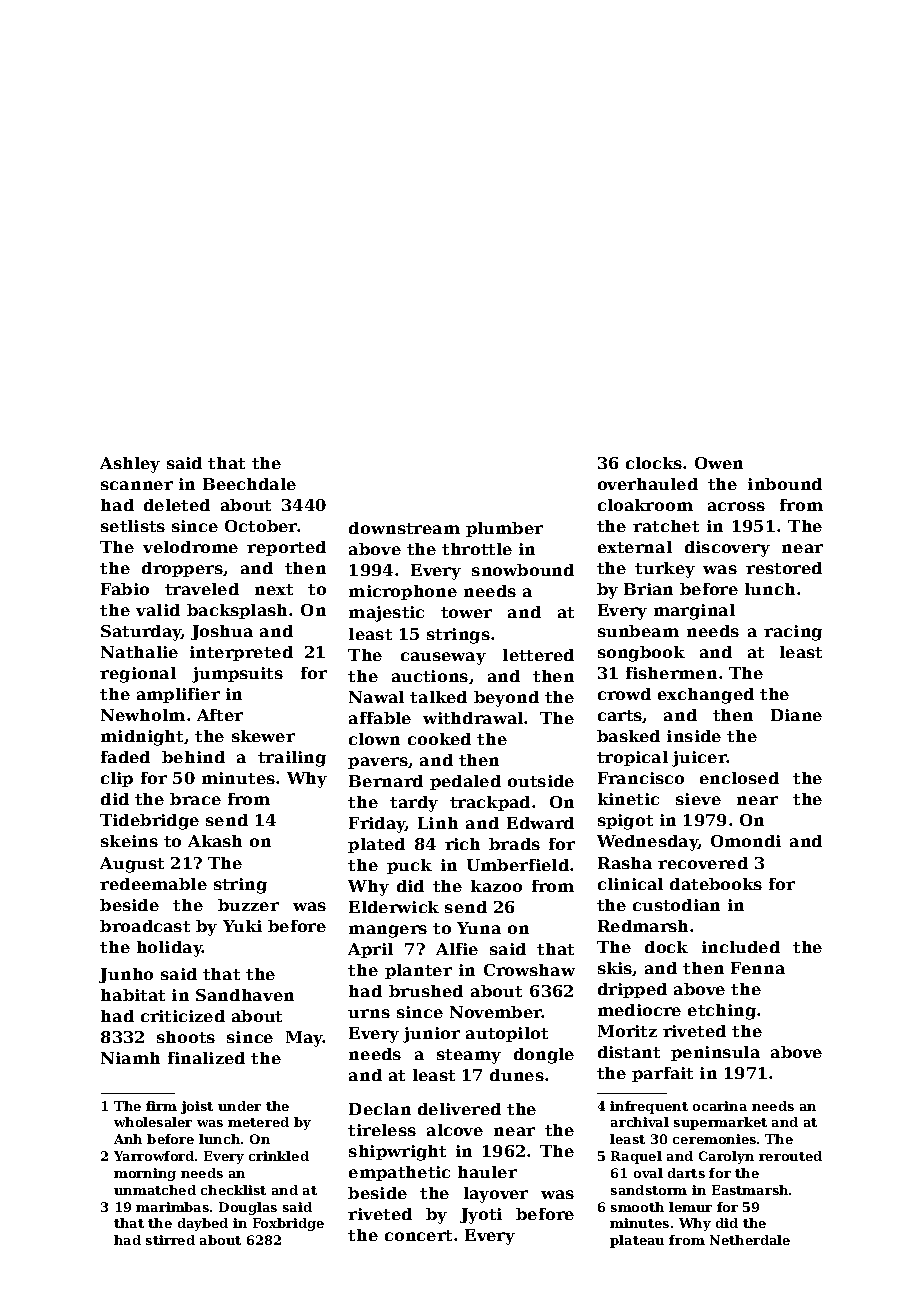 The height and width of the document is (1308, 924). I want to click on scanner, so click(137, 485).
